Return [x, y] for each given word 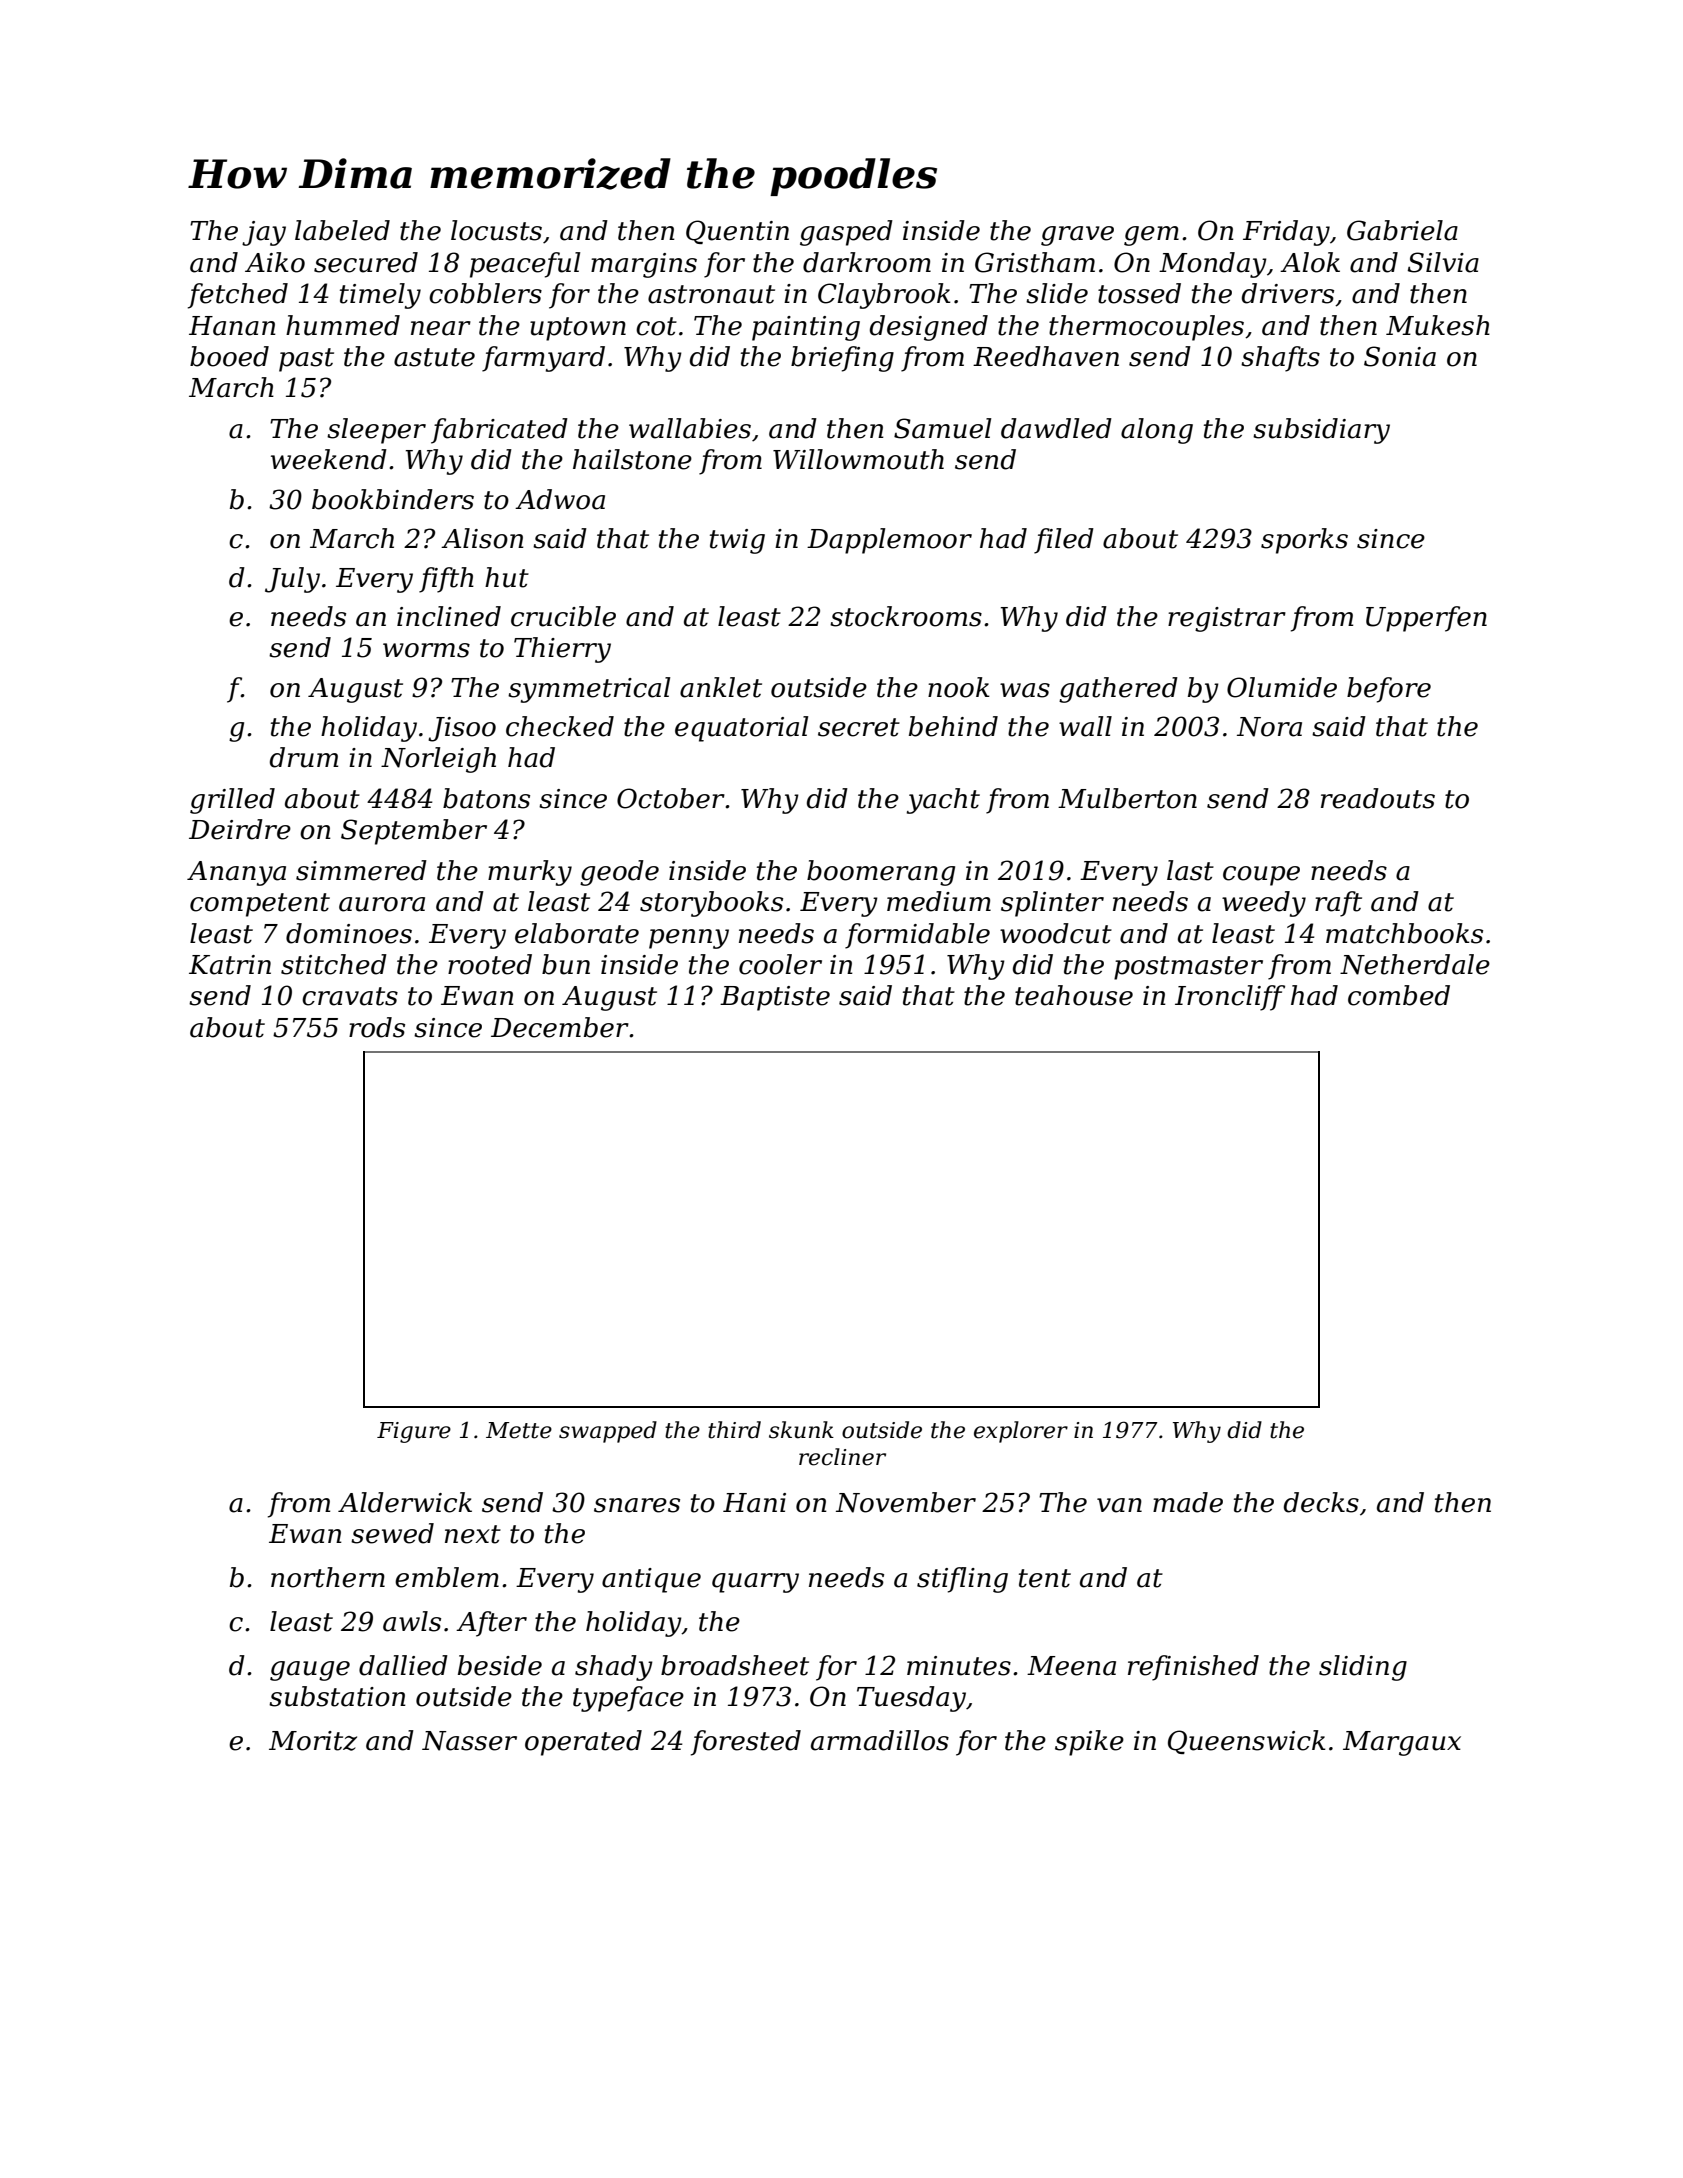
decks [1321, 1502]
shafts [1280, 359]
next [473, 1534]
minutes [959, 1666]
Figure [414, 1432]
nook [959, 687]
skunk [801, 1430]
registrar [1227, 619]
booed [229, 356]
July [292, 580]
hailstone [632, 459]
